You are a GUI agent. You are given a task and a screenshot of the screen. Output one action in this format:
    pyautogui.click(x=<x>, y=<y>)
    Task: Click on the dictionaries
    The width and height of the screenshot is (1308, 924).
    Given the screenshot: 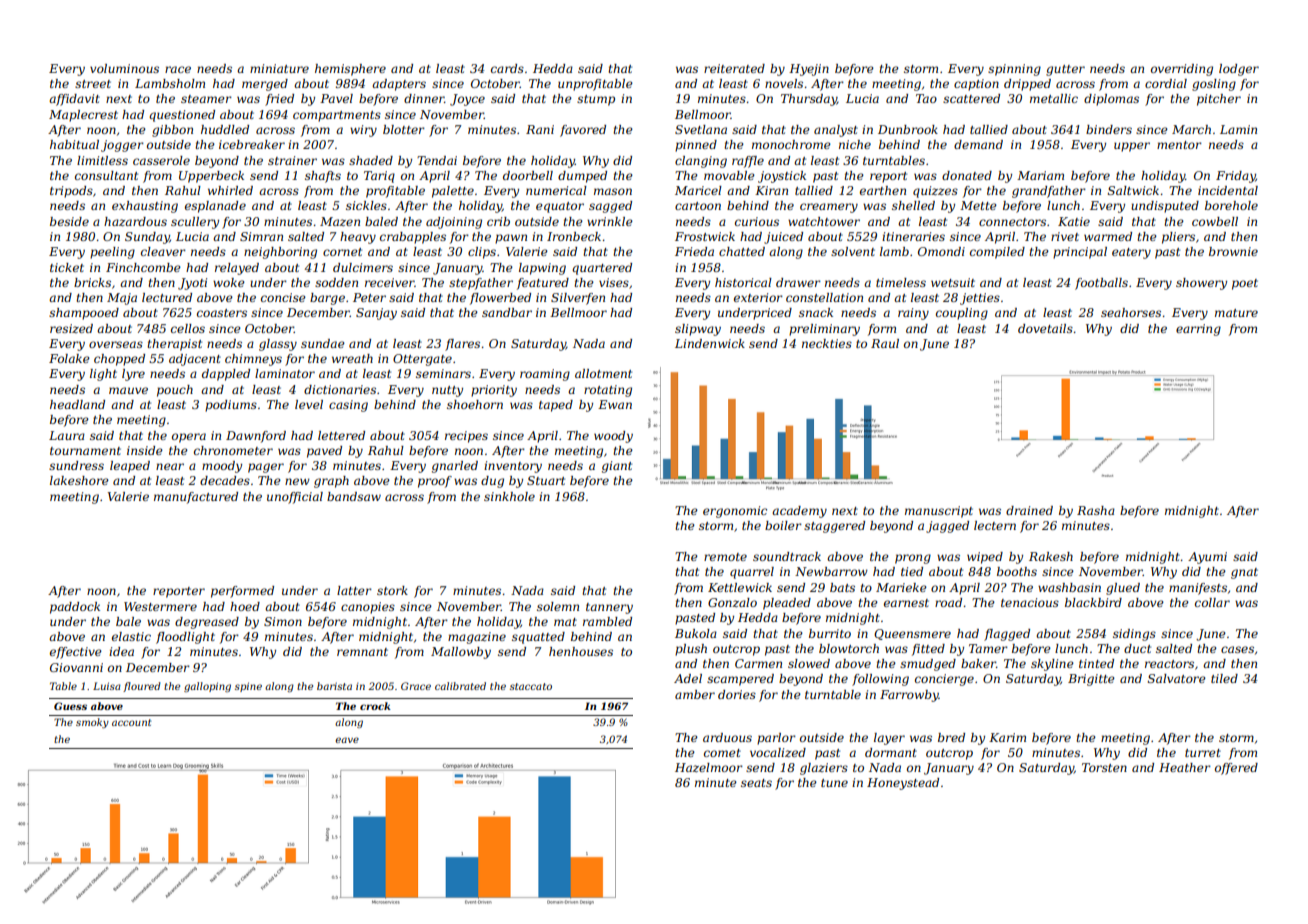 What is the action you would take?
    pyautogui.click(x=340, y=389)
